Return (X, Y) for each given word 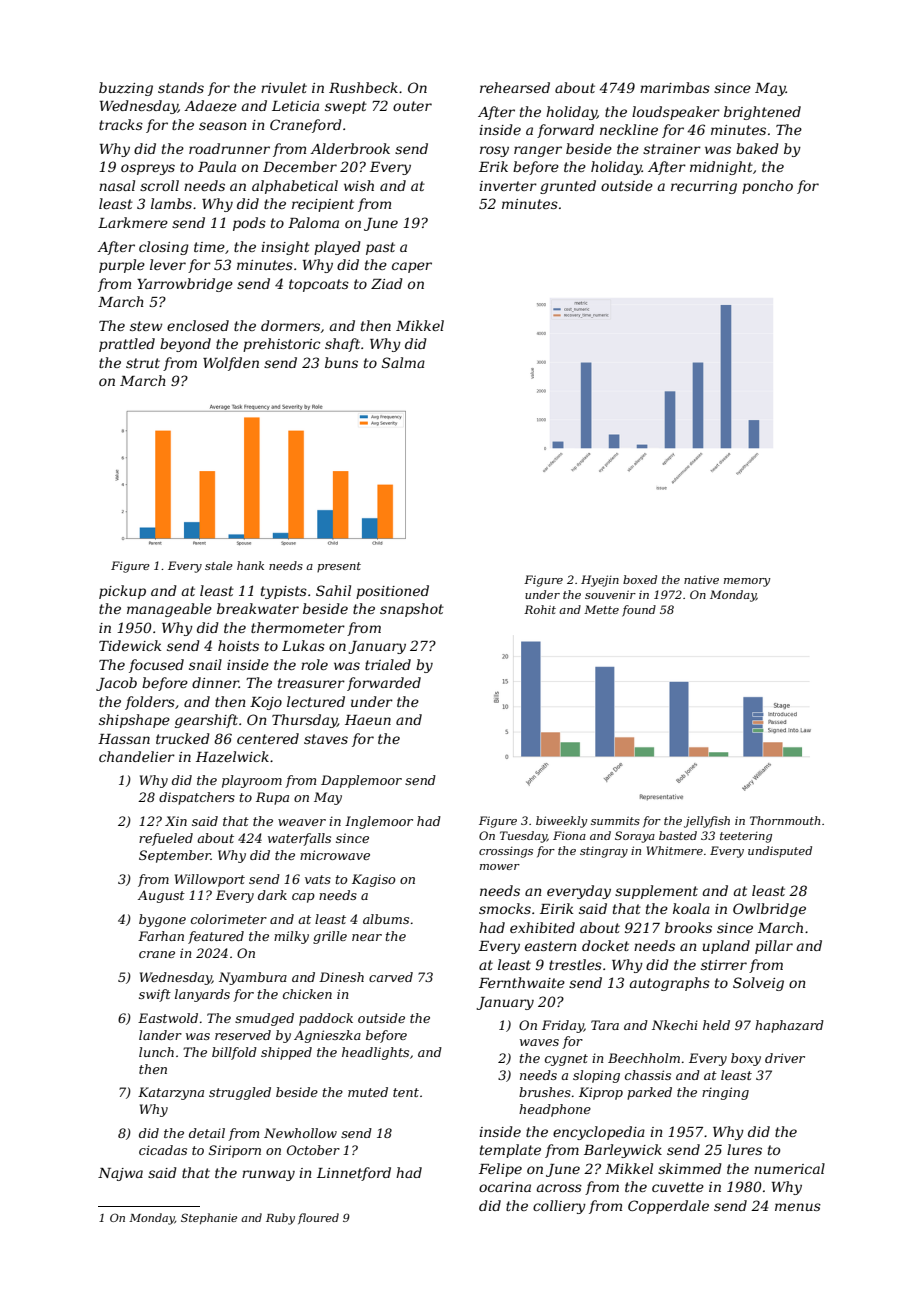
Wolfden (231, 364)
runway (268, 1175)
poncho (767, 187)
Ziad (387, 283)
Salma (403, 362)
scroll (159, 185)
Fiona (569, 835)
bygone (162, 920)
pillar (774, 947)
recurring (704, 187)
